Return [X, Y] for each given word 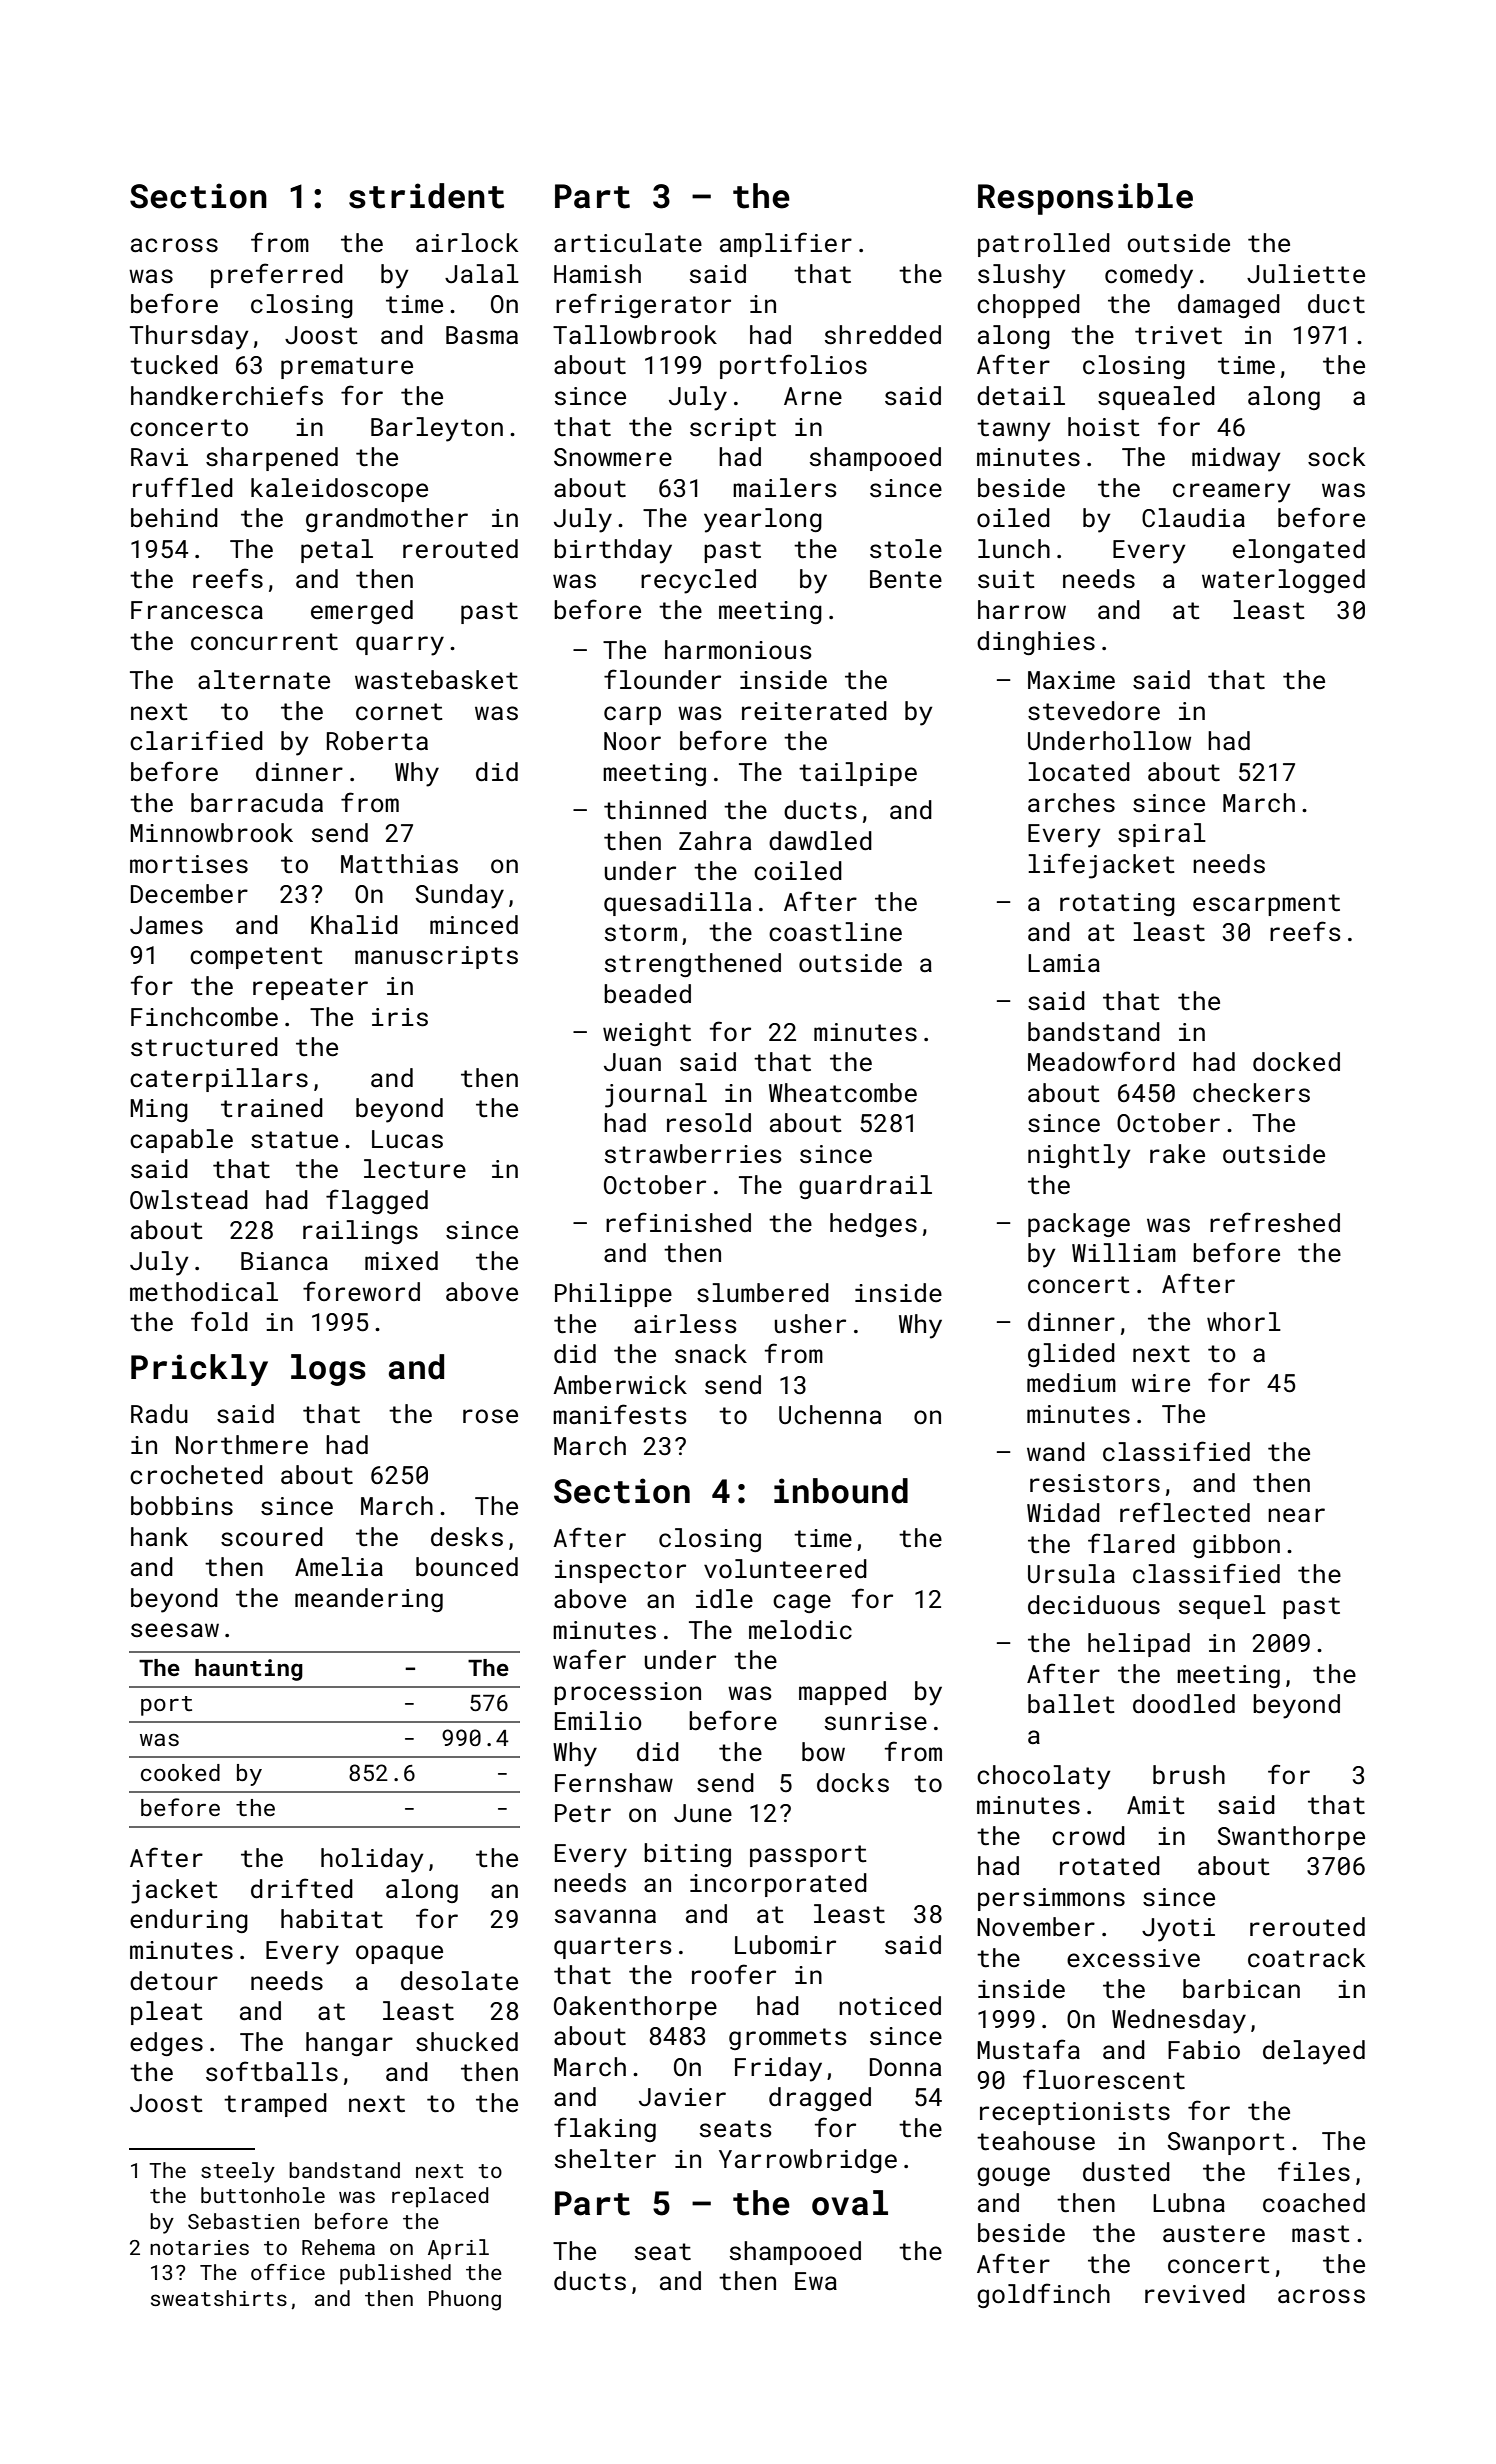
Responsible [1085, 199]
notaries [199, 2247]
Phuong [465, 2300]
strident [426, 196]
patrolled [1044, 245]
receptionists [1075, 2113]
